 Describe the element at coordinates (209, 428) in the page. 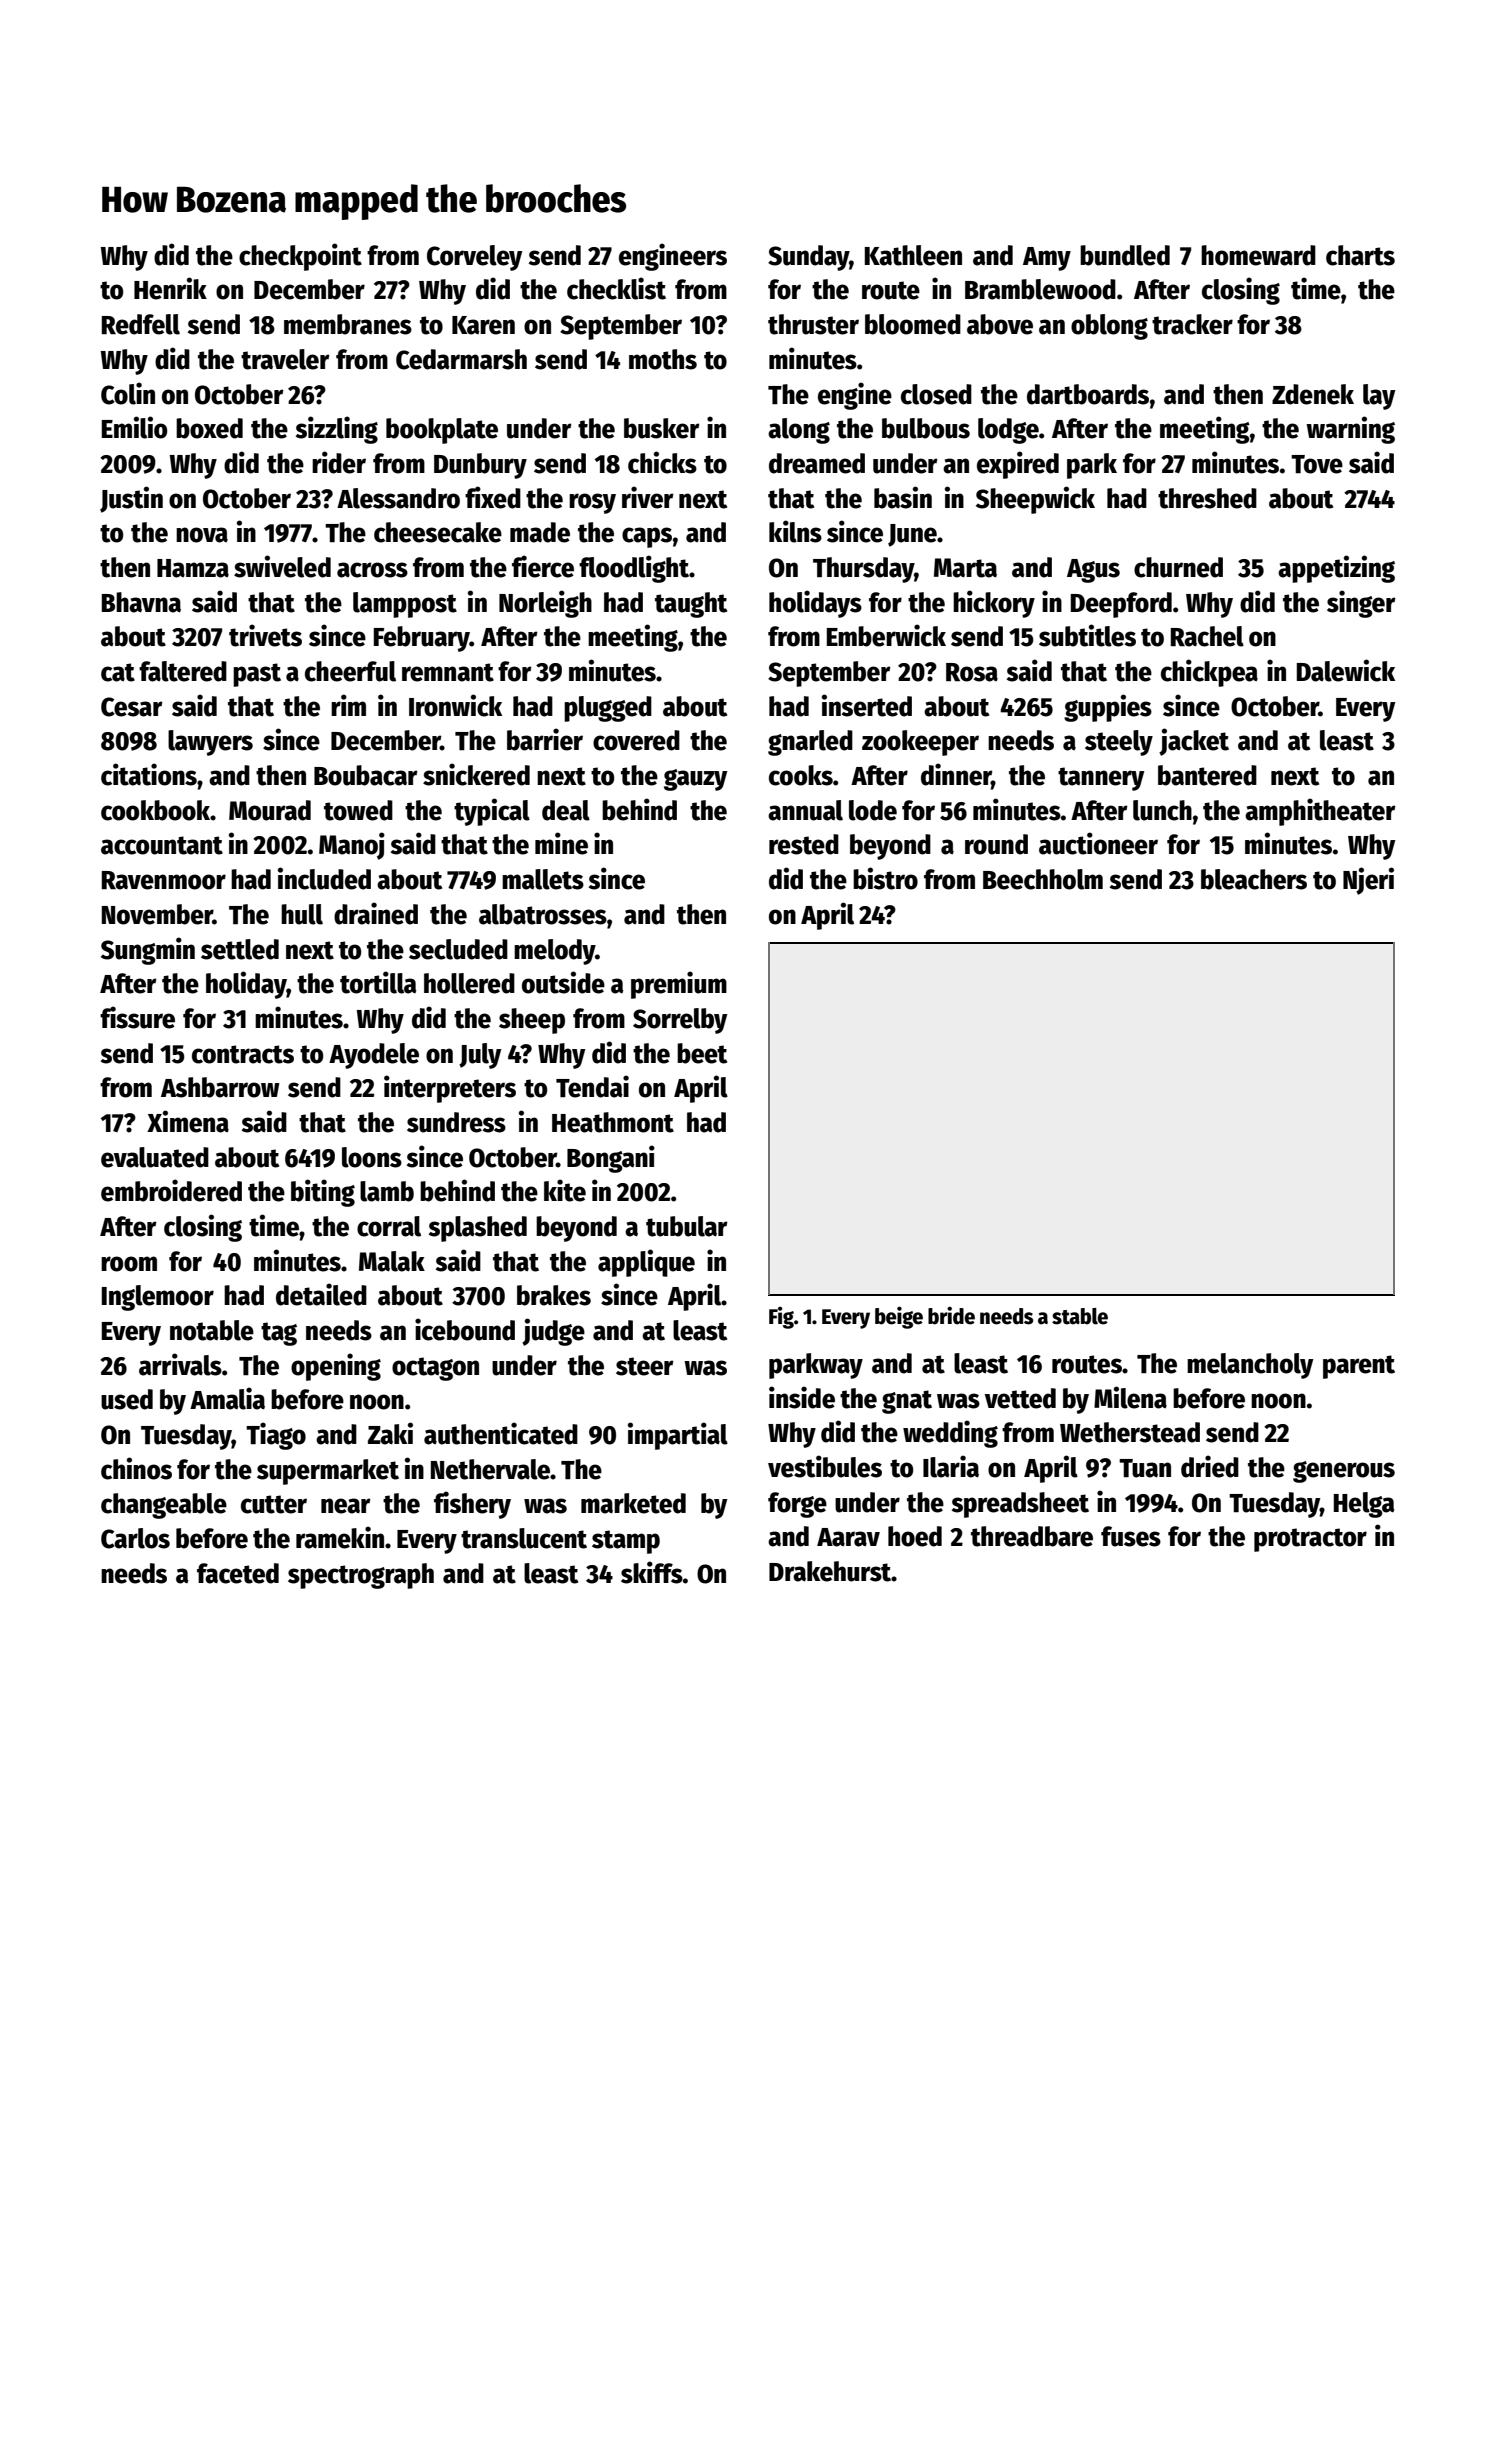

I see `boxed` at that location.
